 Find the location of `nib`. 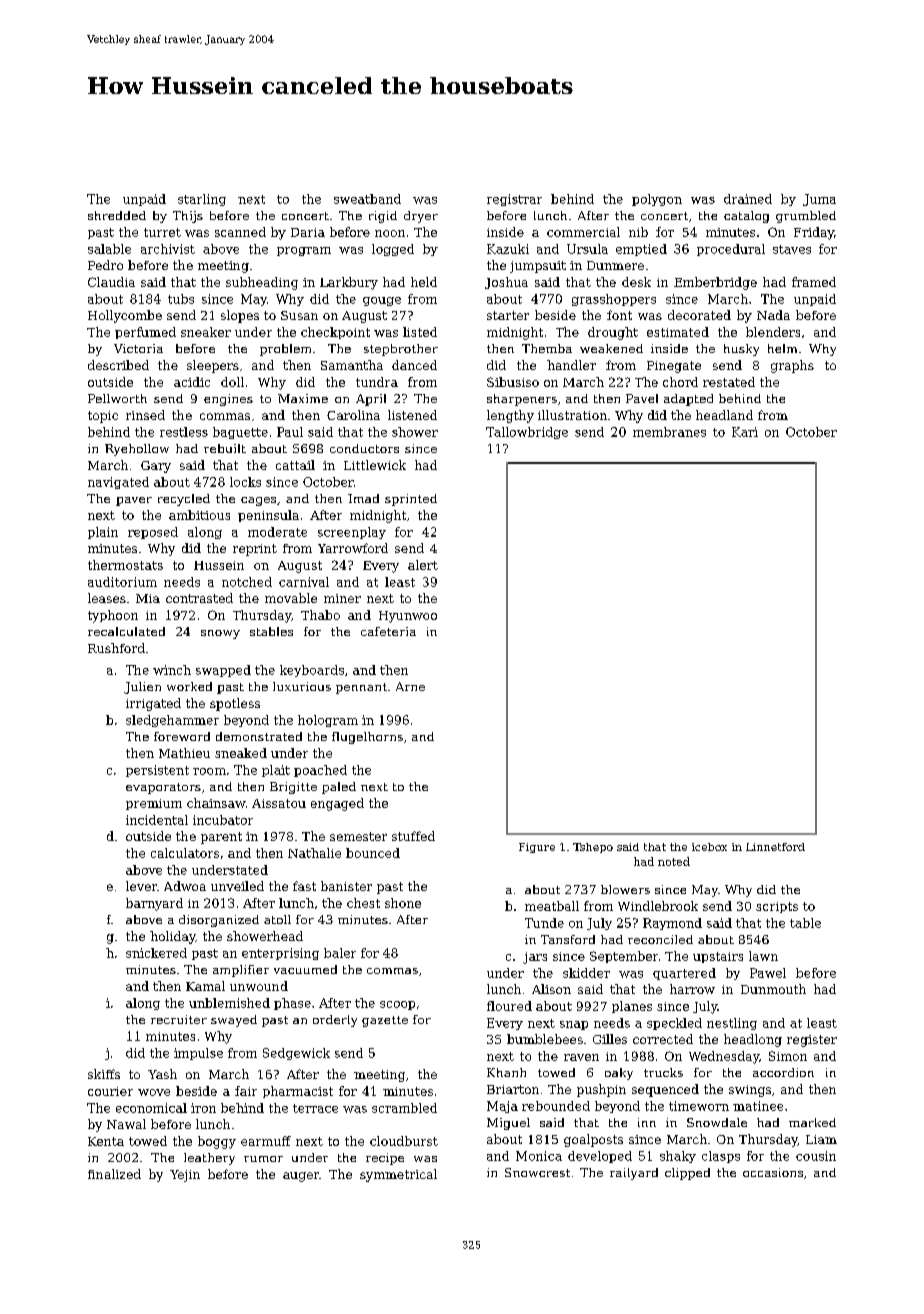

nib is located at coordinates (638, 232).
